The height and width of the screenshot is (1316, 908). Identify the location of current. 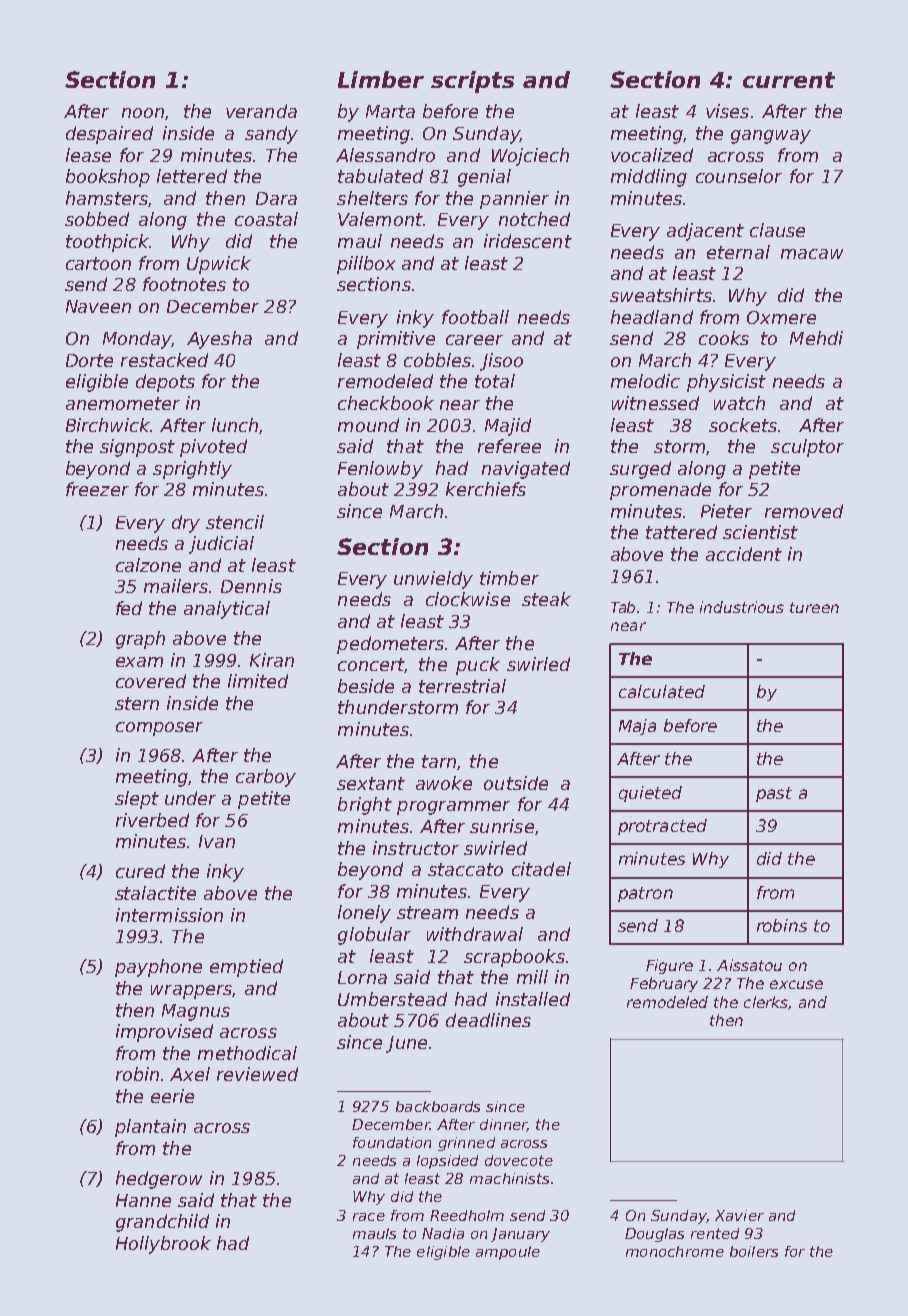
(789, 80).
